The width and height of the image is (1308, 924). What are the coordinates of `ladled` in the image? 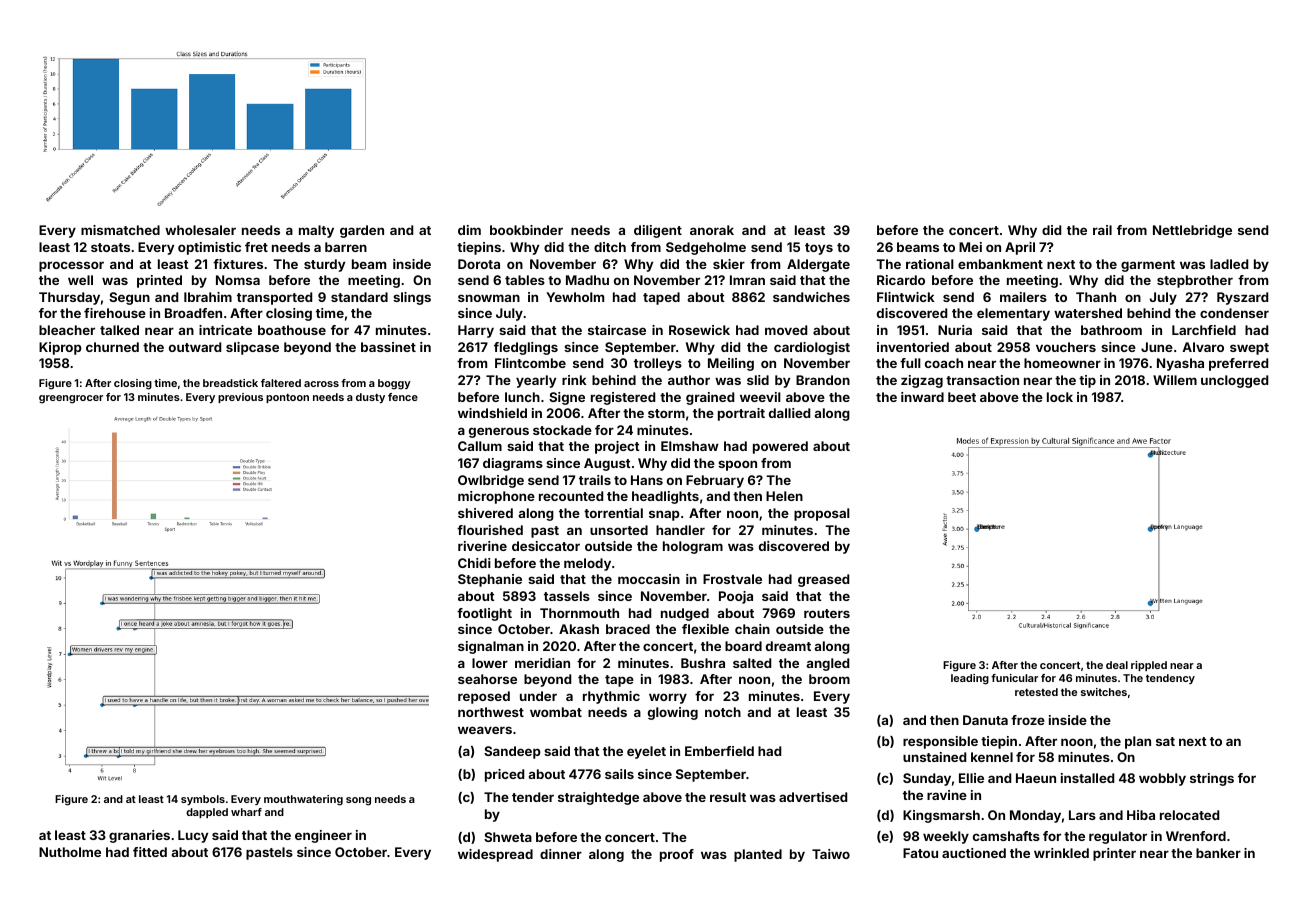 It's located at (1229, 264).
